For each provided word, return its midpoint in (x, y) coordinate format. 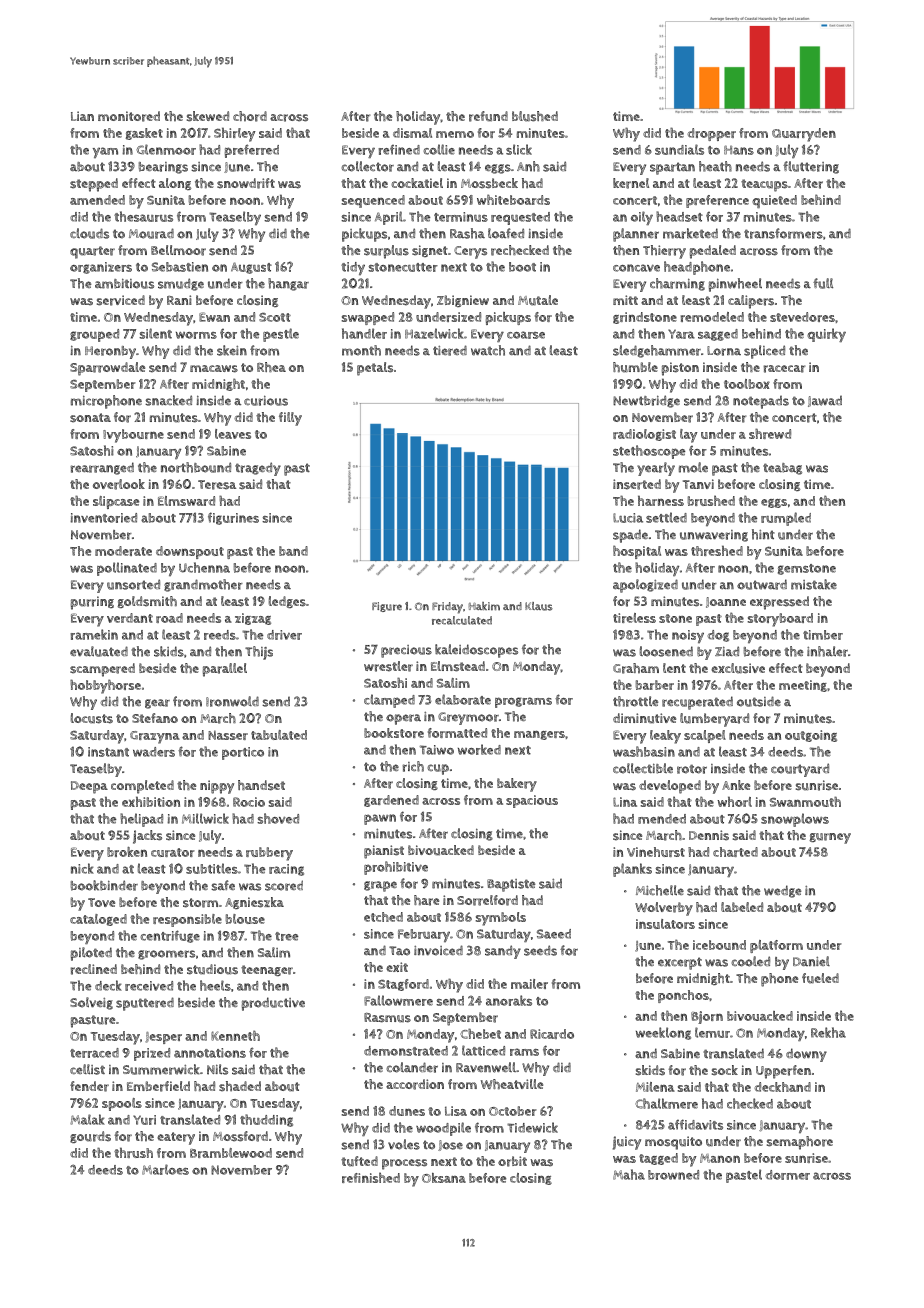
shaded (240, 1086)
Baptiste (511, 885)
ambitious (124, 284)
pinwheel (735, 285)
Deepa (89, 787)
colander (412, 1067)
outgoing (811, 736)
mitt (625, 300)
